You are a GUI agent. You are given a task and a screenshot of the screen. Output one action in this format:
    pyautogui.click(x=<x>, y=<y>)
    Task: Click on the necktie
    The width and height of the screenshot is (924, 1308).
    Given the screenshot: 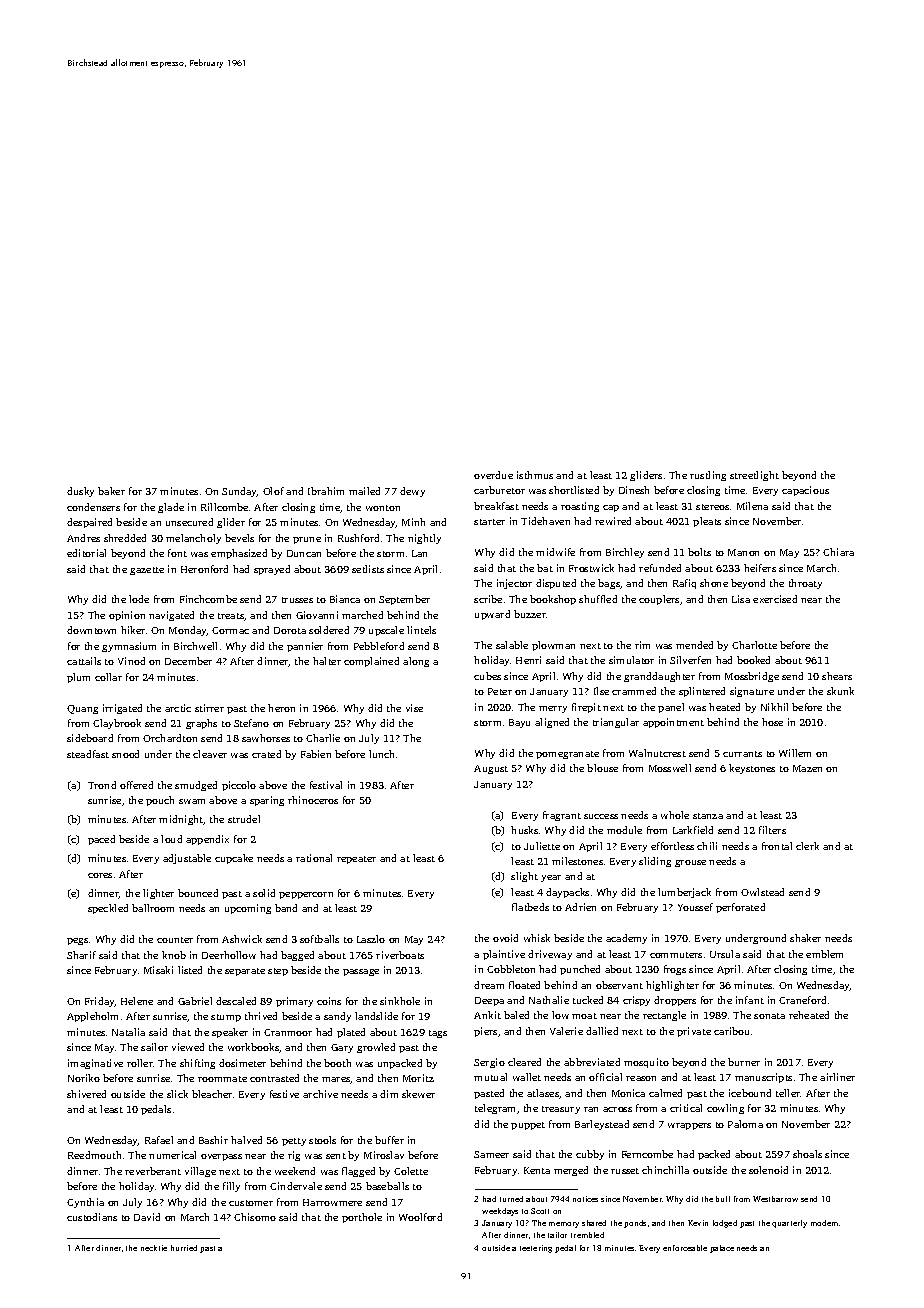 What is the action you would take?
    pyautogui.click(x=154, y=1248)
